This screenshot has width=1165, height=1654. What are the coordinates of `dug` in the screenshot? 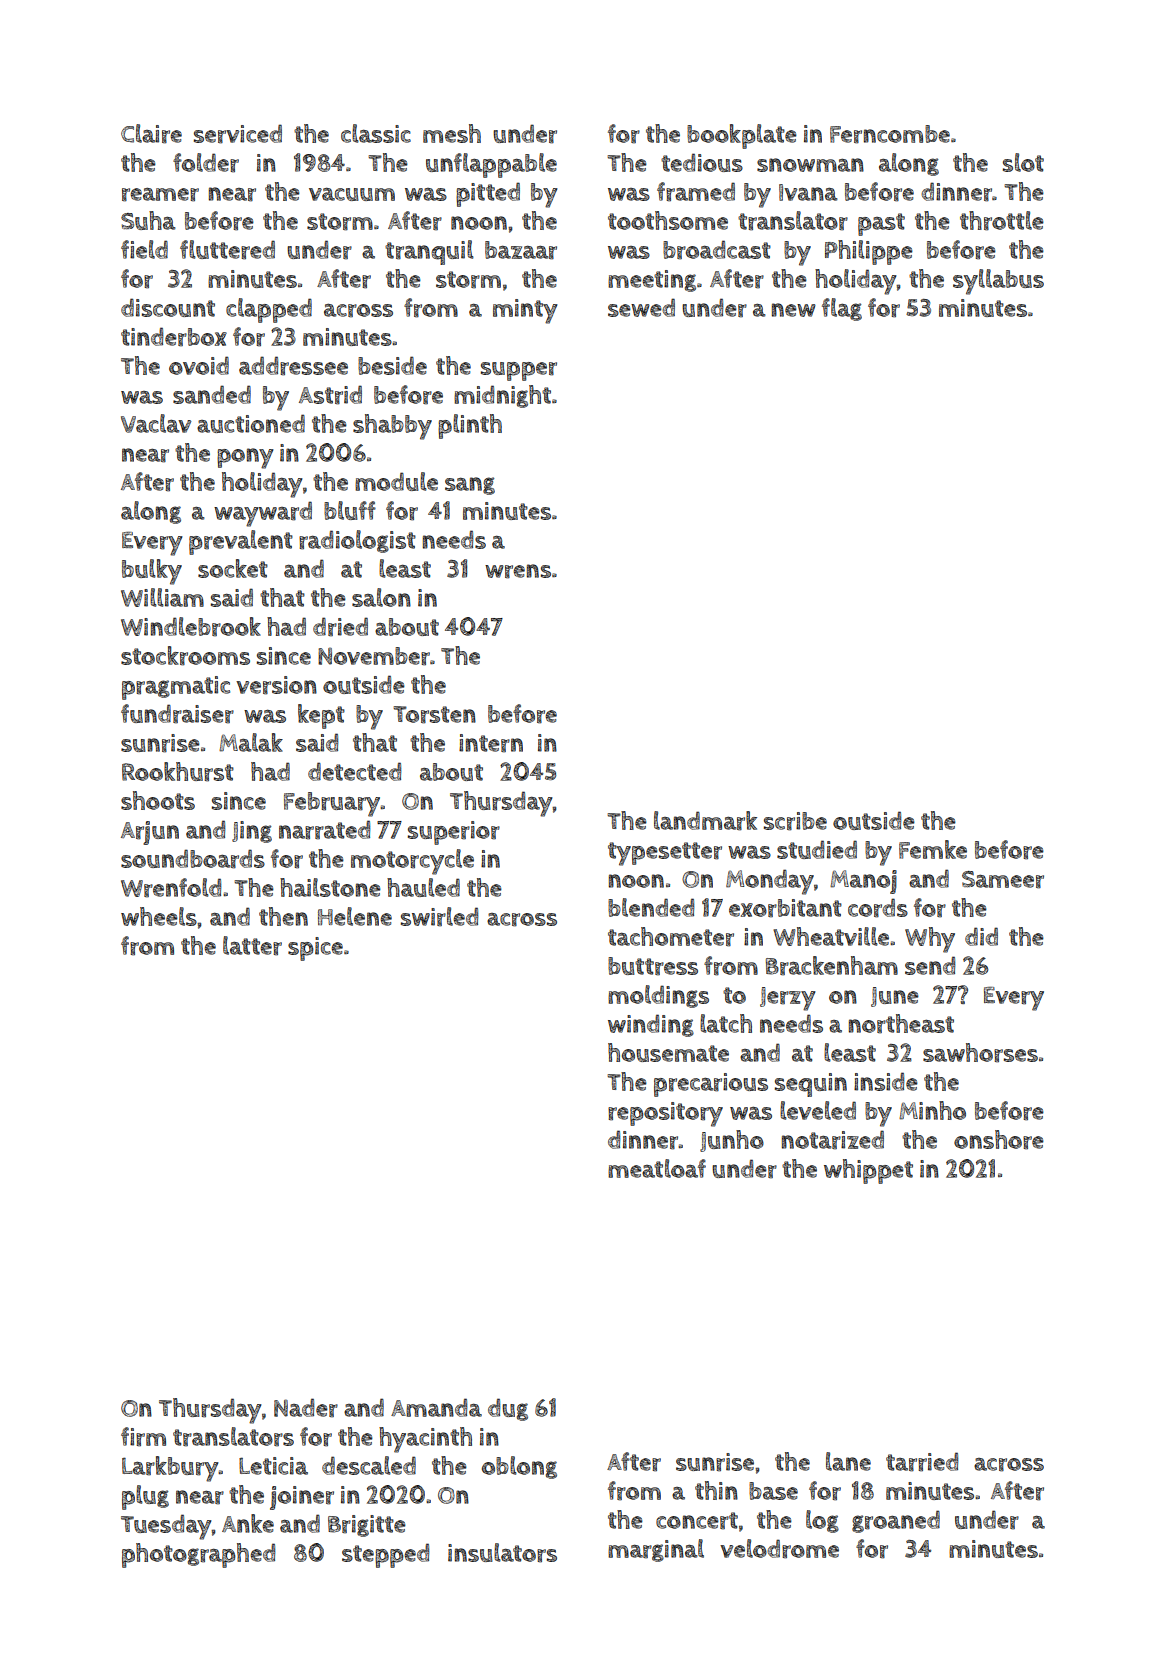 It's located at (508, 1409).
